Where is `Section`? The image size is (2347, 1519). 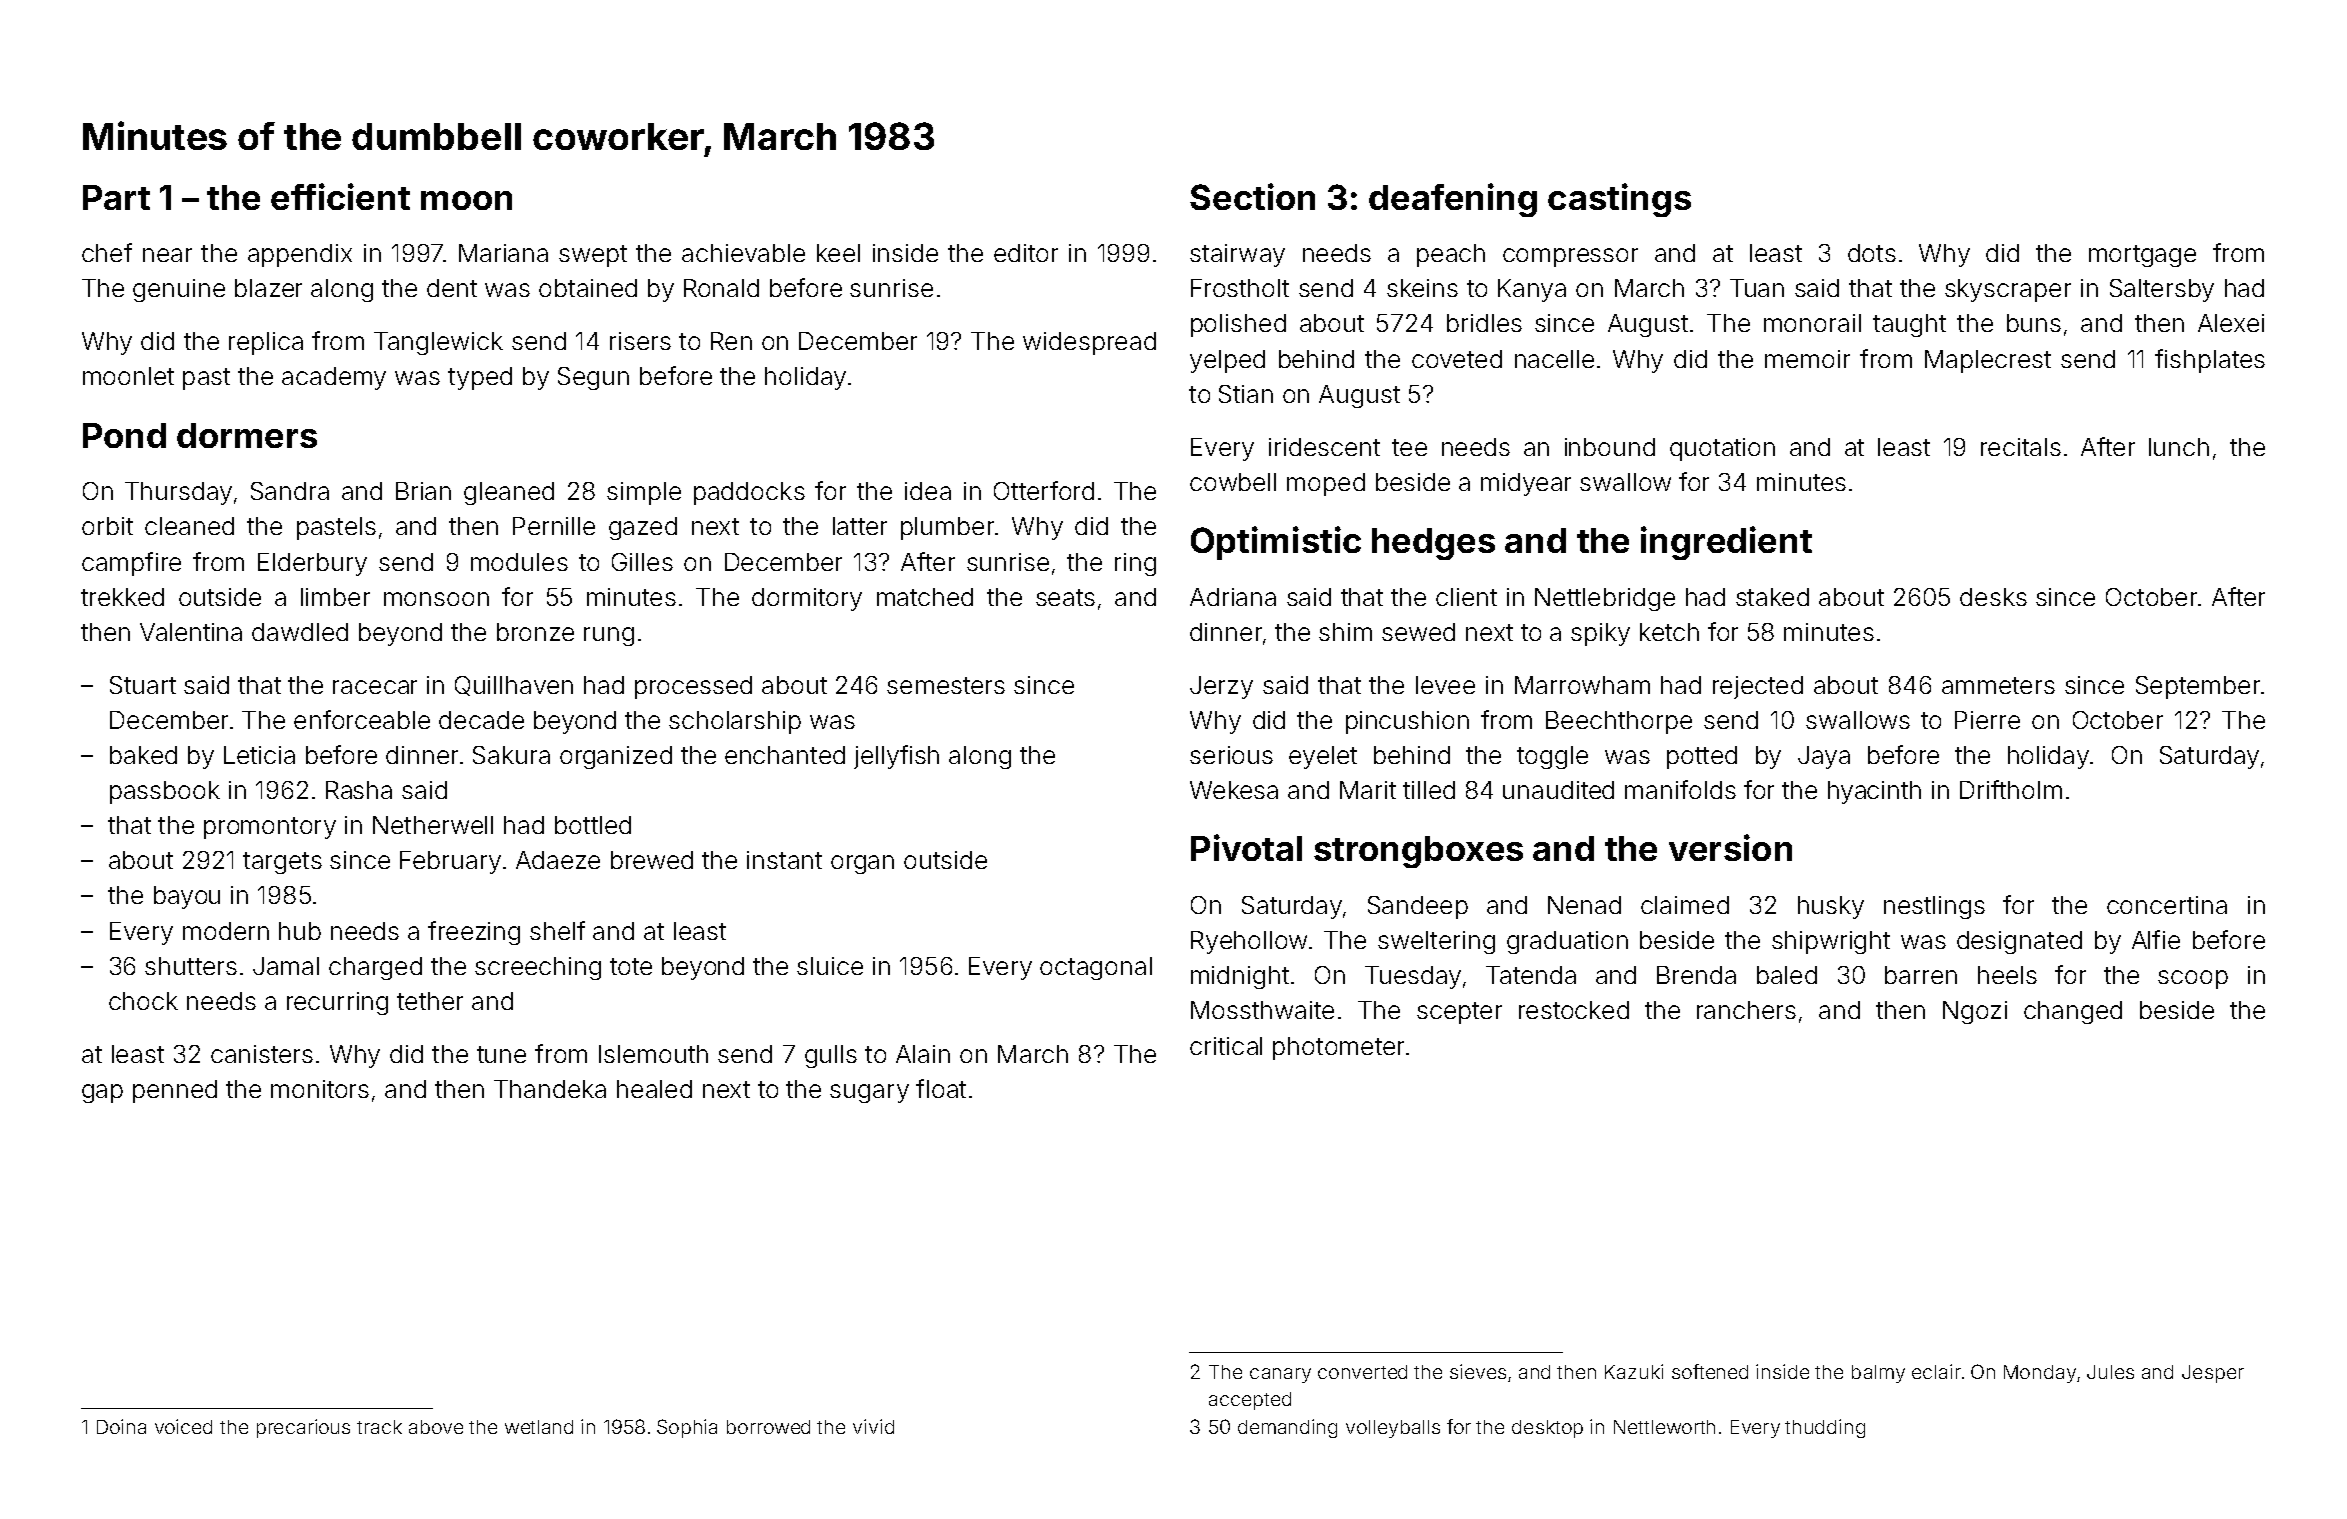 Section is located at coordinates (1252, 196).
